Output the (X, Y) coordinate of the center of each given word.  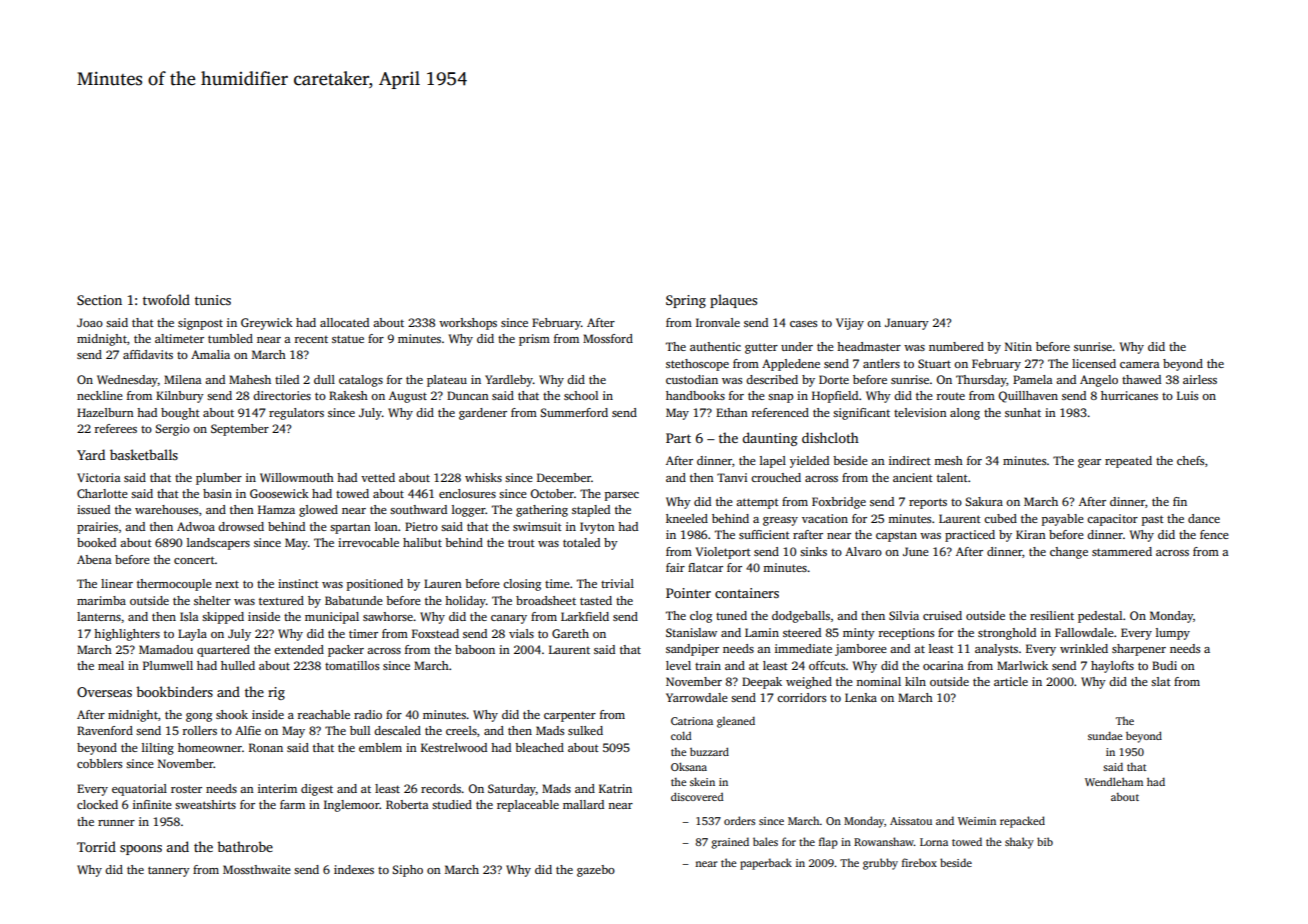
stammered (1122, 551)
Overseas (104, 692)
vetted (378, 477)
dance (1204, 518)
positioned (375, 585)
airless (1200, 379)
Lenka (861, 697)
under (797, 346)
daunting (770, 439)
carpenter (570, 716)
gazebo (596, 871)
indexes (354, 869)
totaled (581, 542)
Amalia (210, 354)
